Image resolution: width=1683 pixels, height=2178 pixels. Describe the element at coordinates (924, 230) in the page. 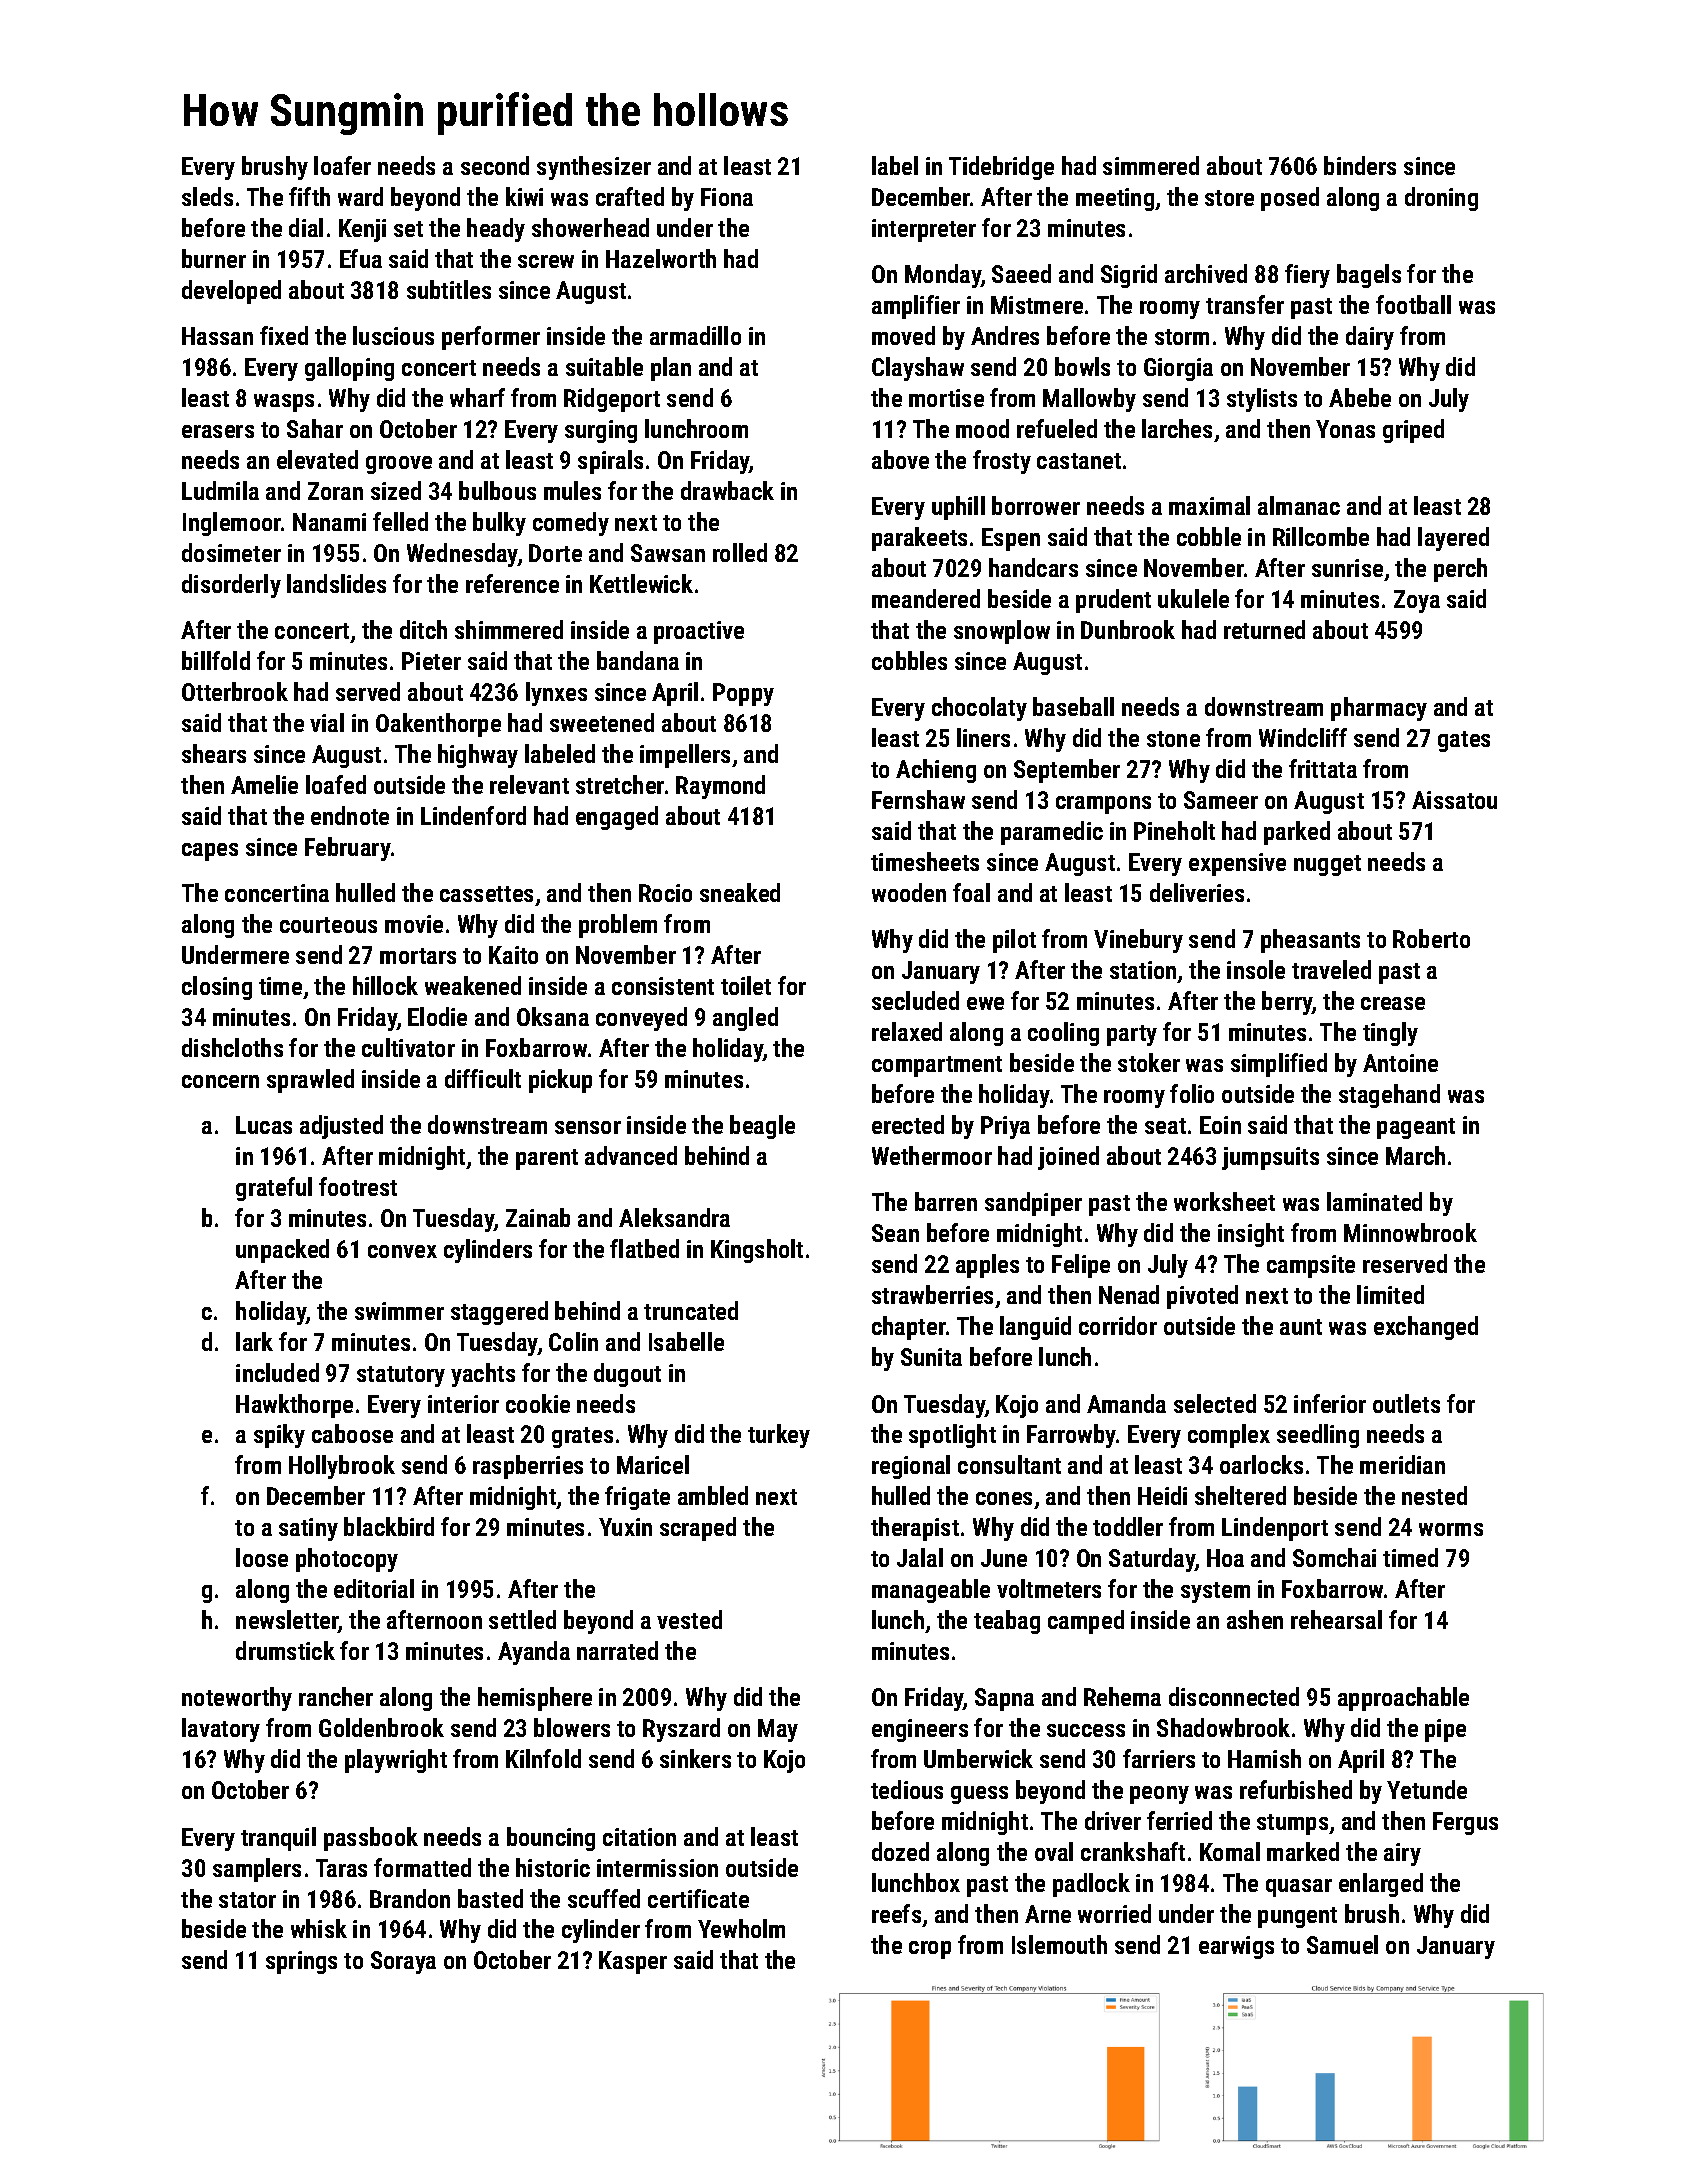

I see `interpreter` at that location.
